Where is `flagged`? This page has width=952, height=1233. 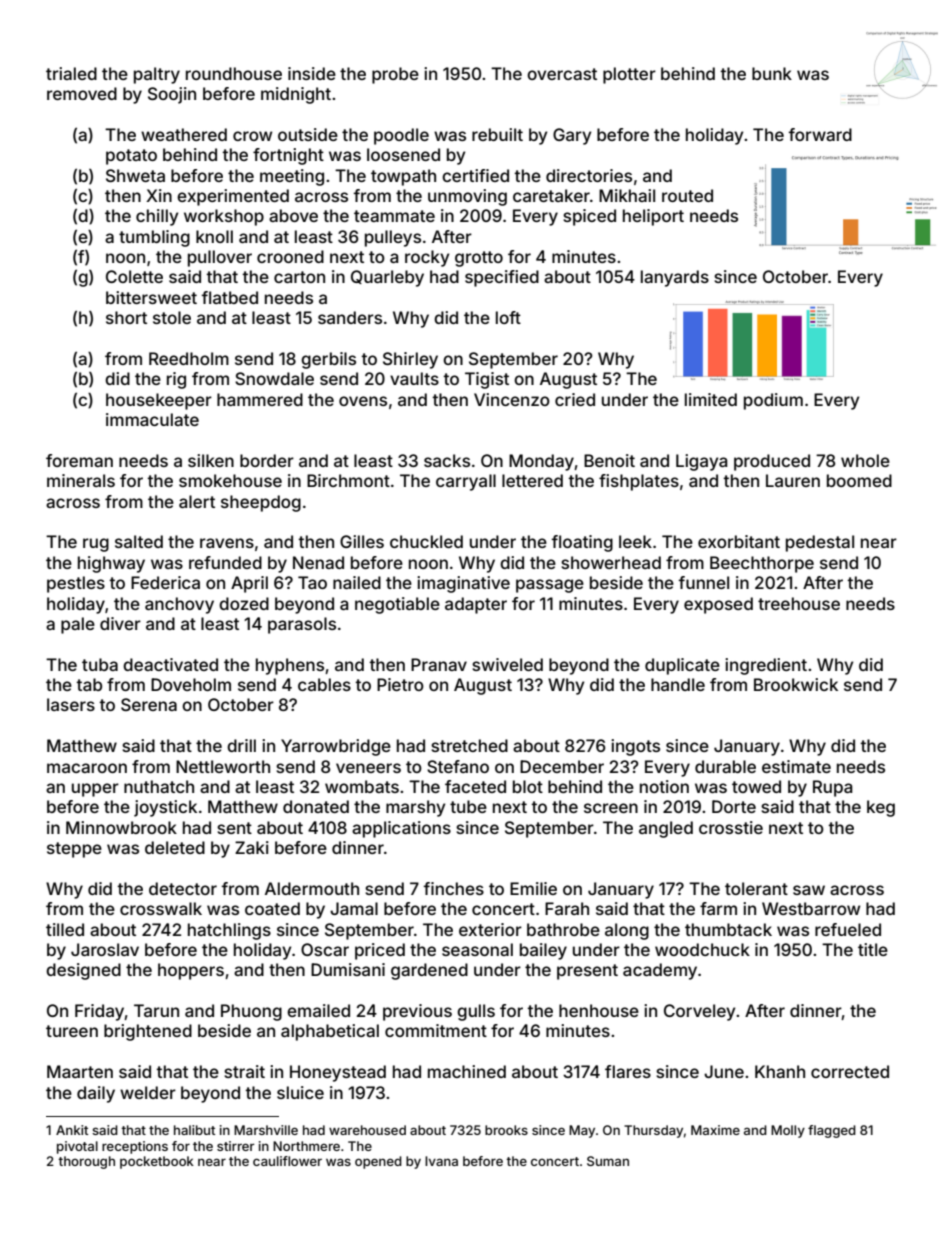
flagged is located at coordinates (832, 1131).
